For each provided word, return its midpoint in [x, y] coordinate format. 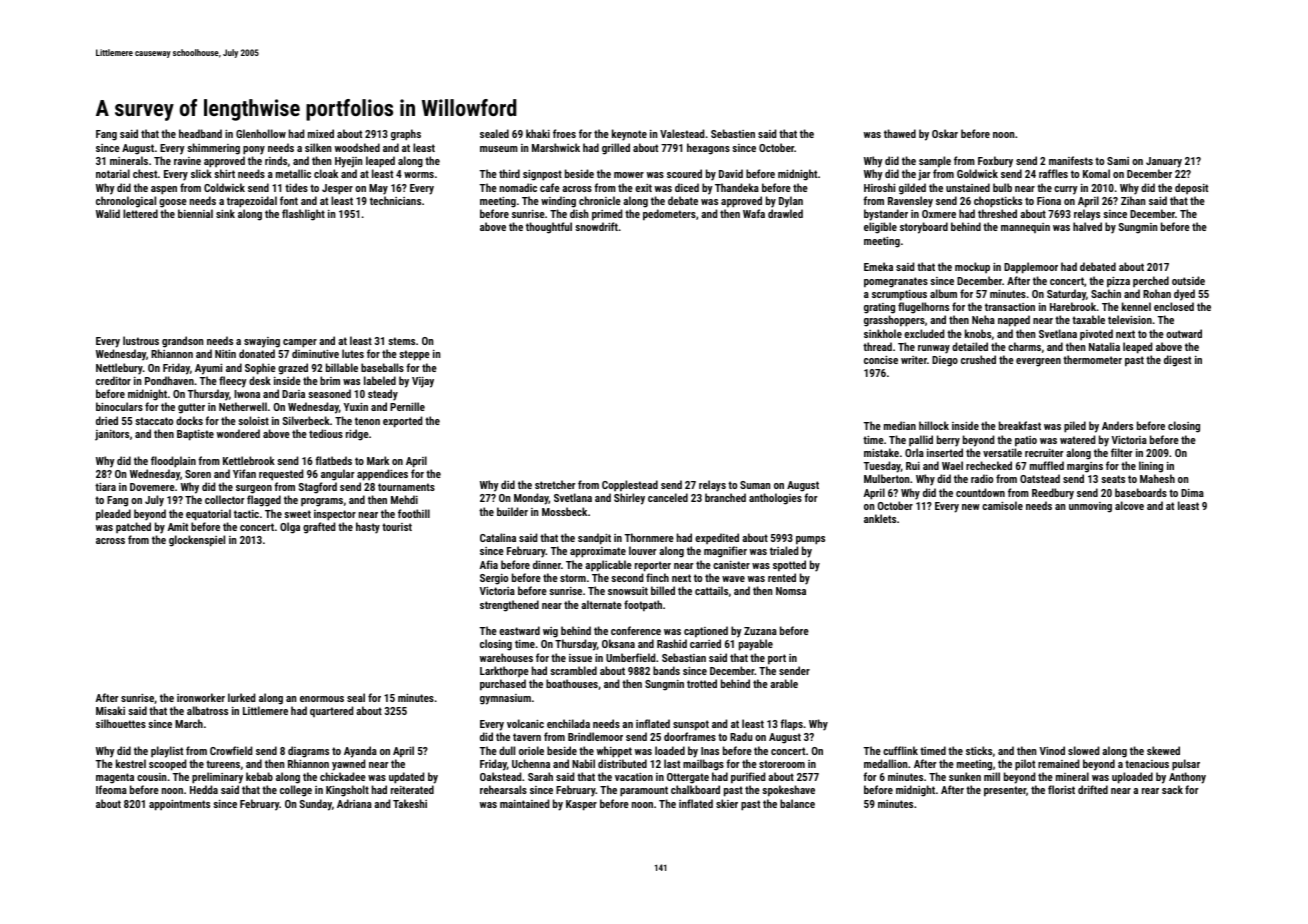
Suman [755, 485]
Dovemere [152, 487]
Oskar [945, 133]
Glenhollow [261, 133]
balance [797, 803]
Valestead [682, 133]
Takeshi [410, 803]
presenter [1005, 791]
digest [1177, 361]
